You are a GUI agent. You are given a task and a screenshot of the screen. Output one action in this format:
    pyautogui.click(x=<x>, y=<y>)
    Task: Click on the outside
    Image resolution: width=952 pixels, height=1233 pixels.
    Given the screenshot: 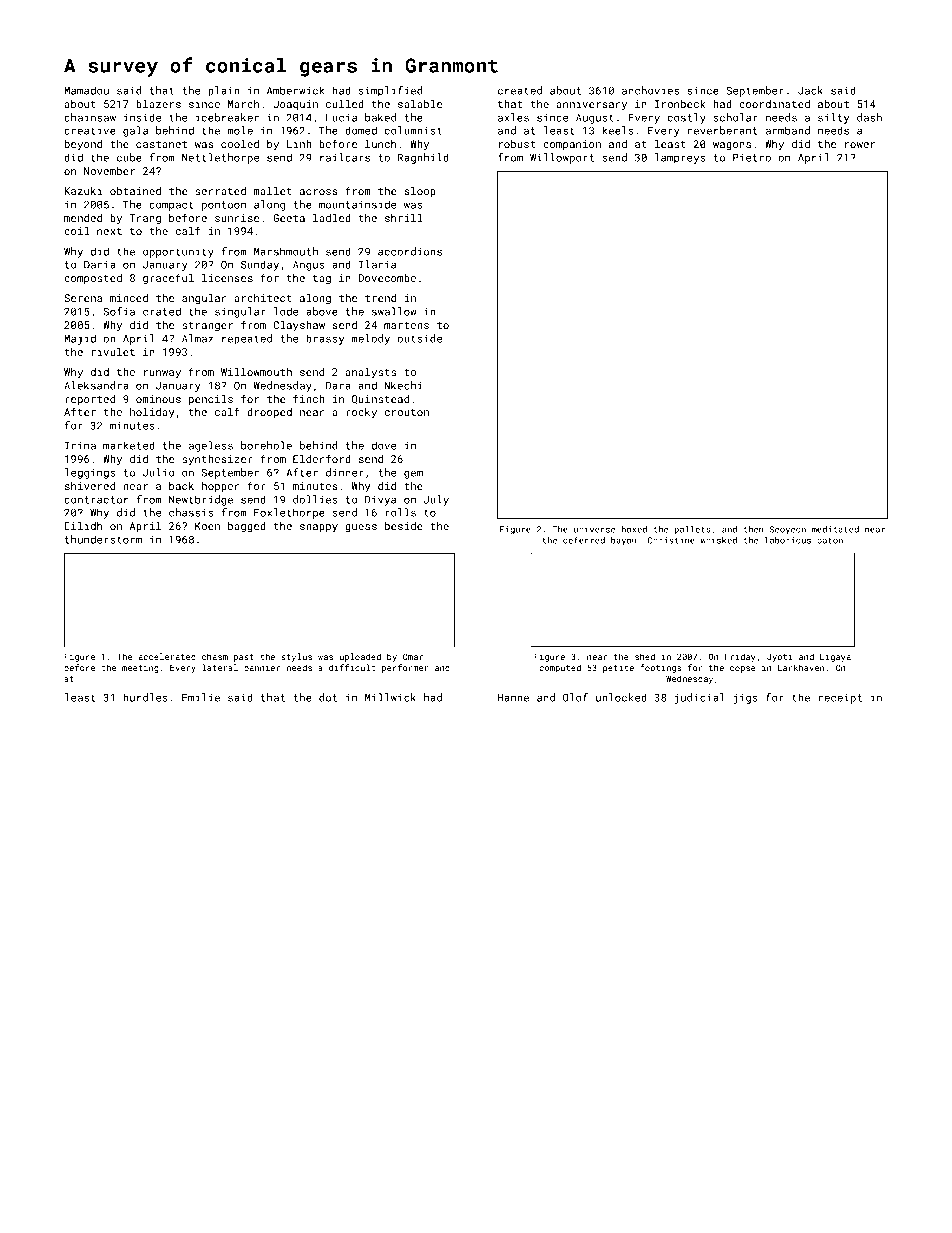 What is the action you would take?
    pyautogui.click(x=419, y=338)
